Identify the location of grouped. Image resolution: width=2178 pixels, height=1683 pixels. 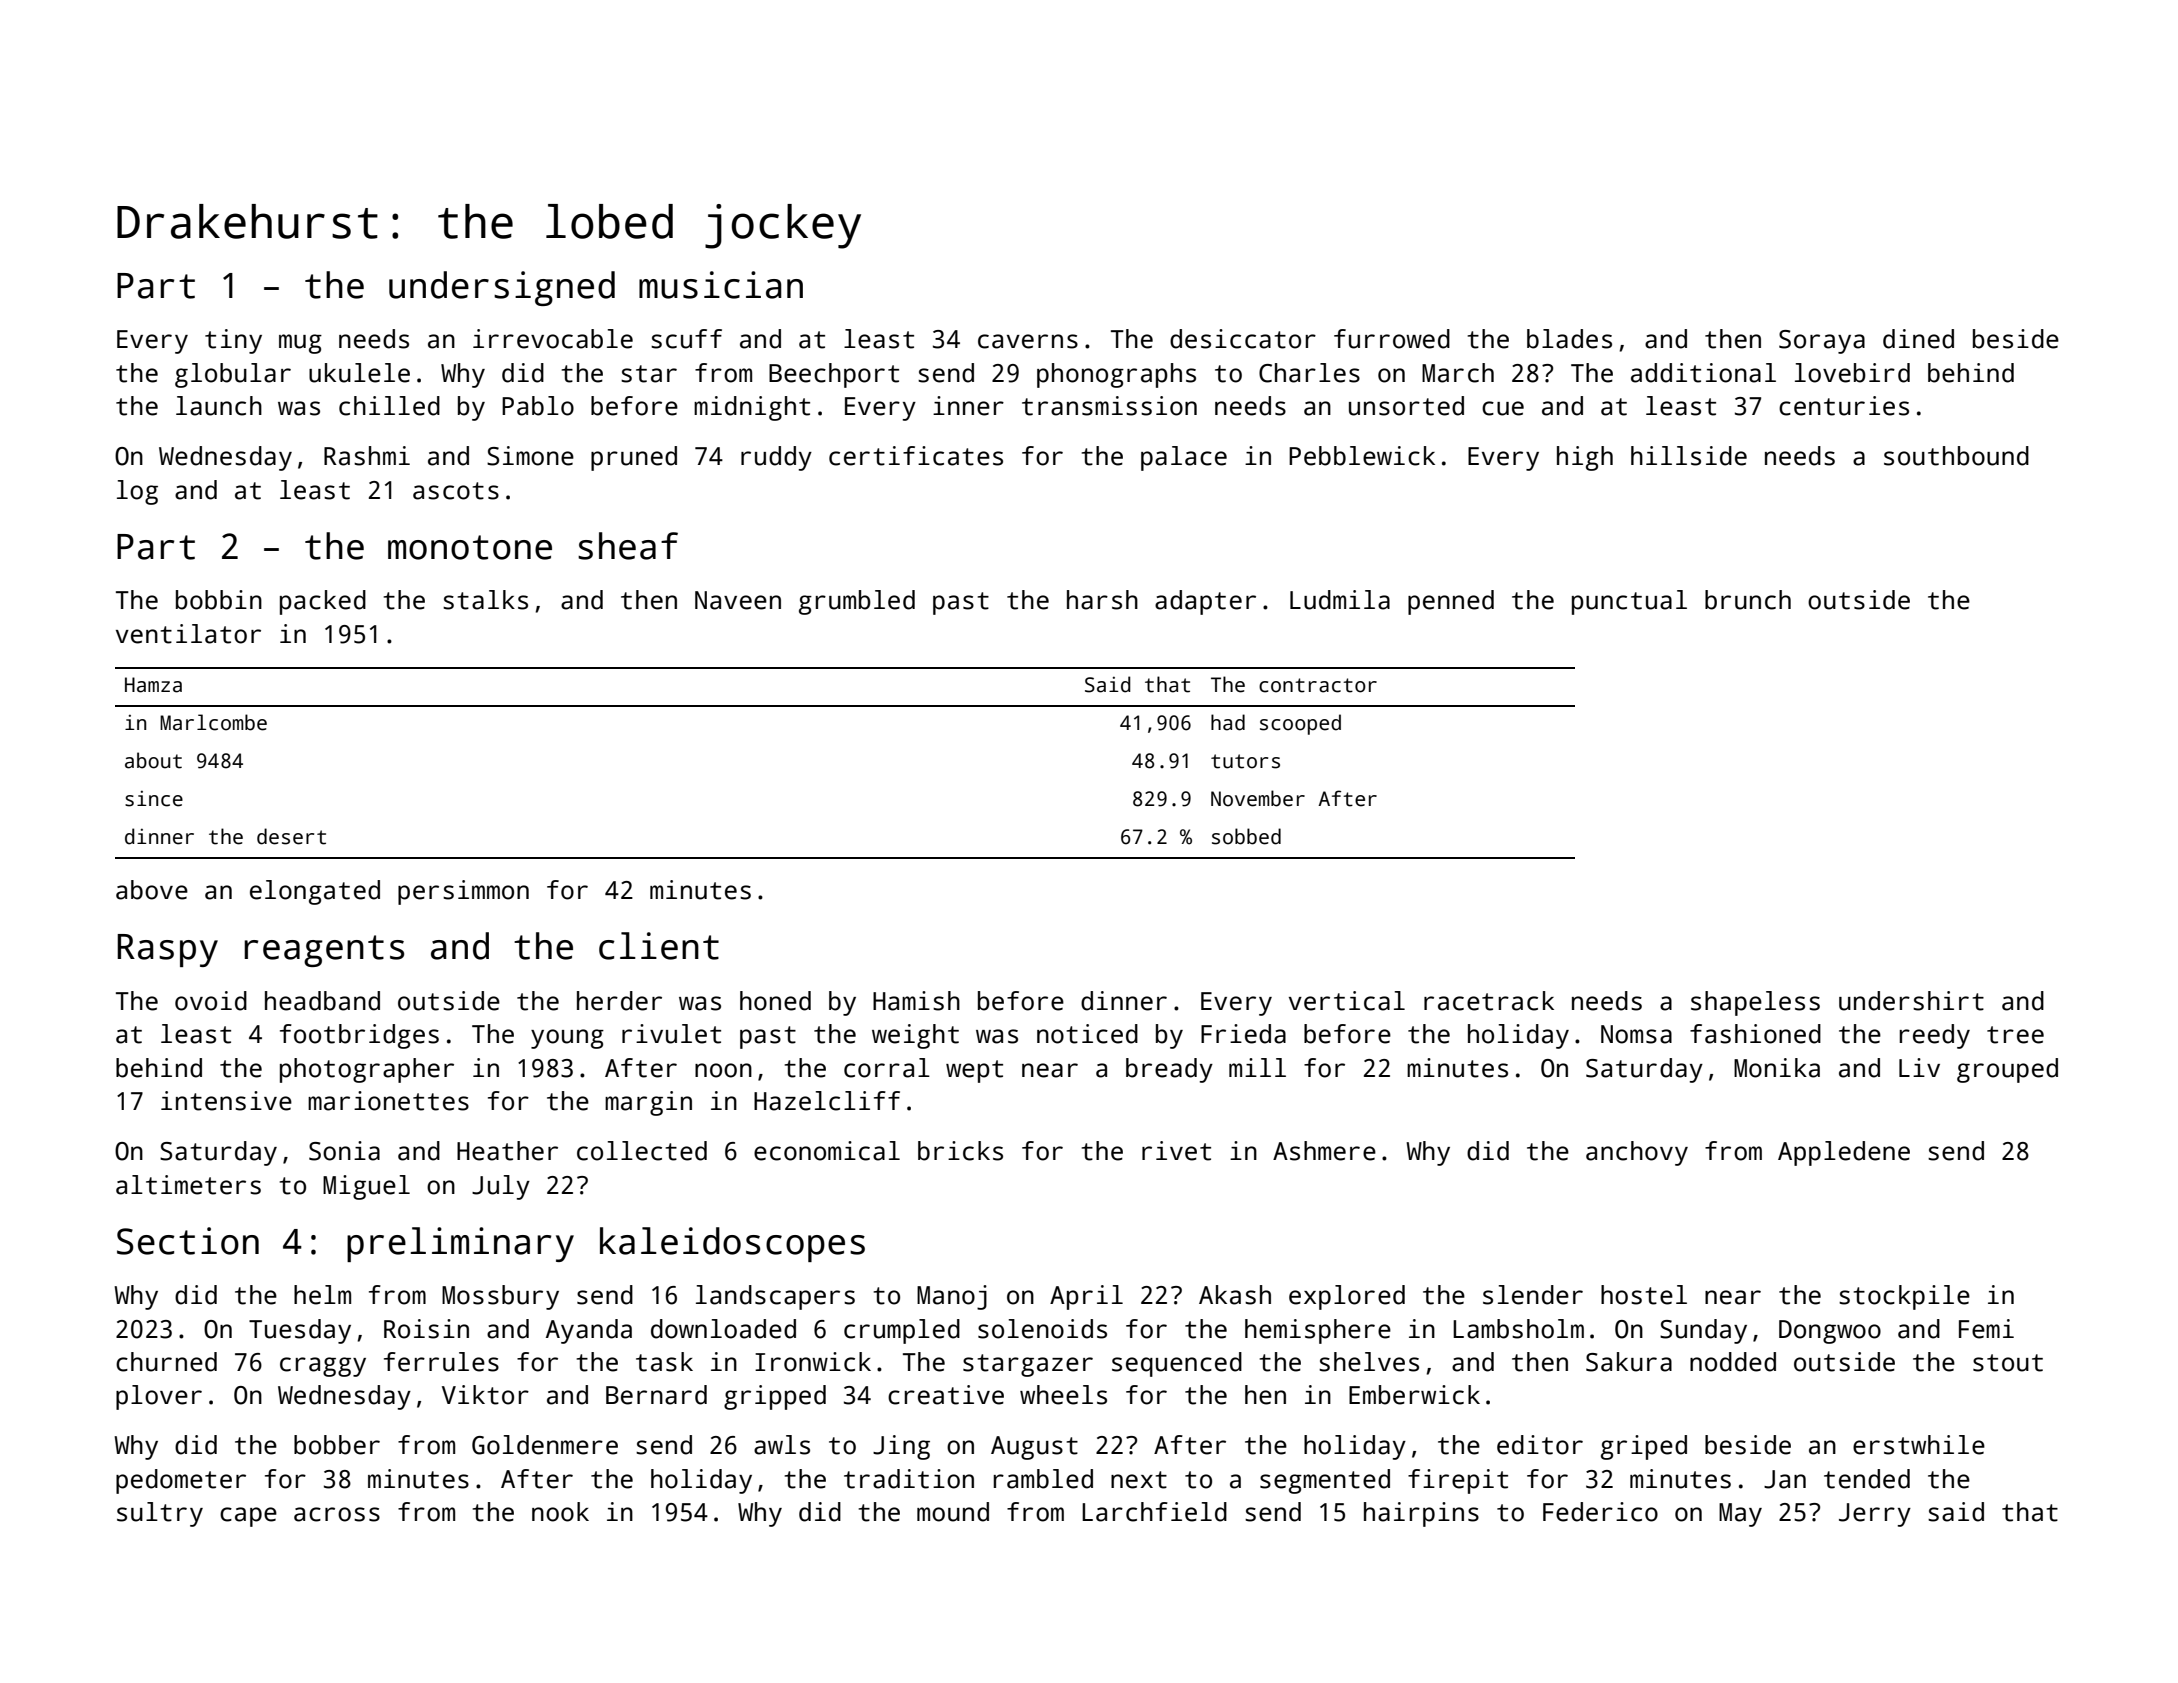
(2007, 1070).
